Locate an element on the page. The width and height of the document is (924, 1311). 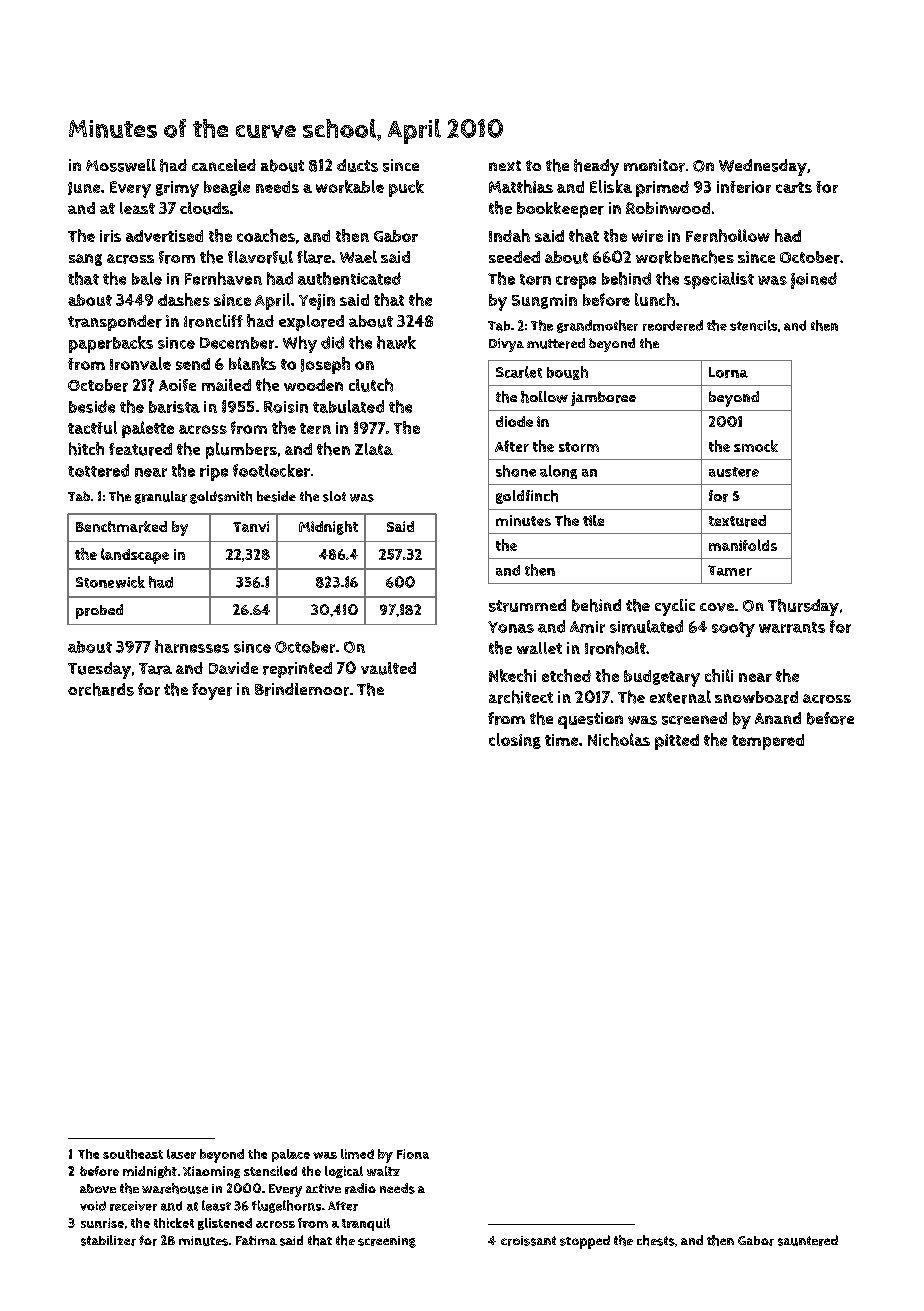
southeast is located at coordinates (133, 1154).
